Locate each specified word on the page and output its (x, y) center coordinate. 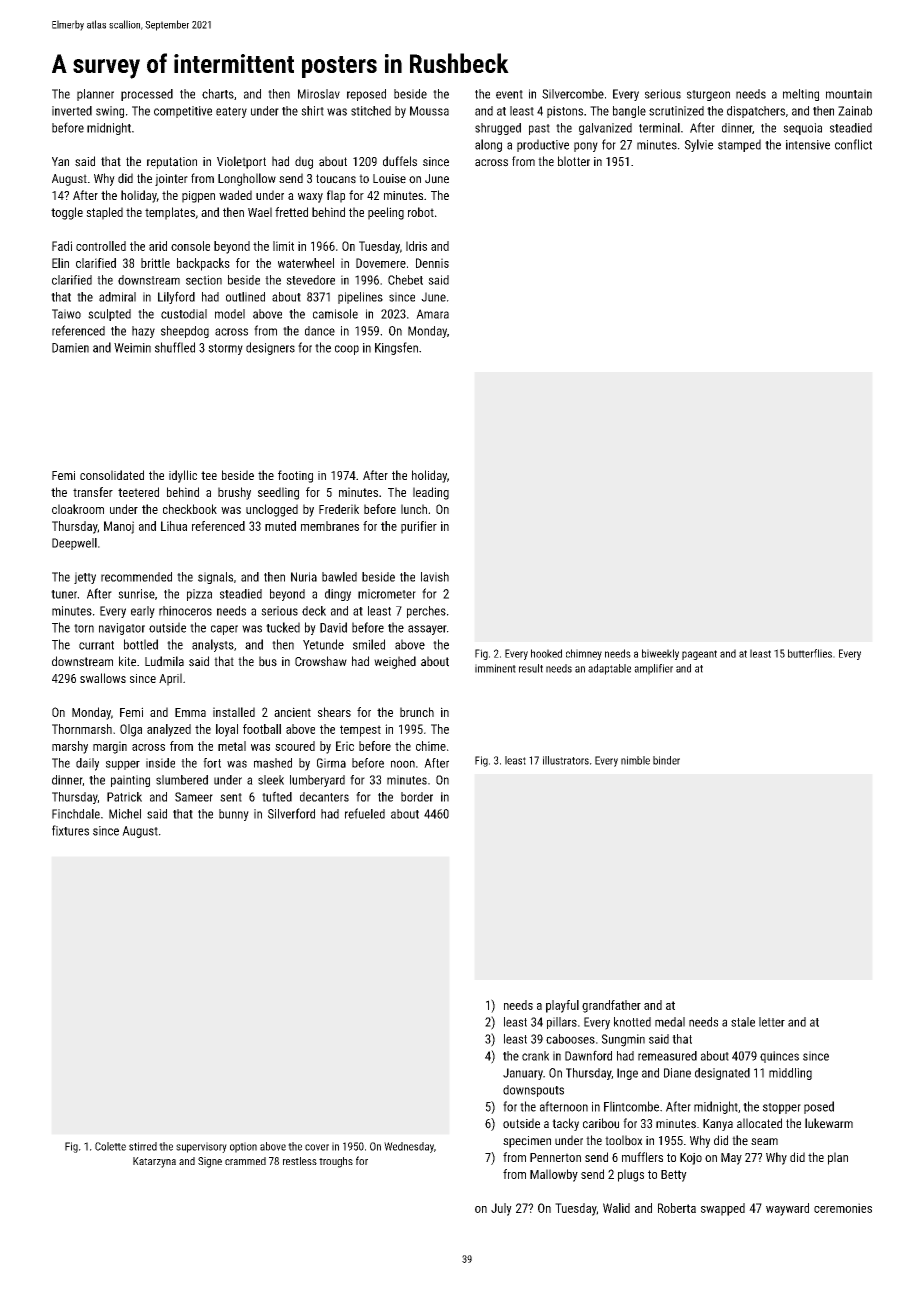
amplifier (653, 669)
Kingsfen (396, 348)
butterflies (810, 653)
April (170, 679)
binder (666, 760)
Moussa (429, 111)
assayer (427, 630)
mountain (849, 94)
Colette (110, 1146)
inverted (72, 111)
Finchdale (76, 814)
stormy (225, 349)
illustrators (566, 760)
